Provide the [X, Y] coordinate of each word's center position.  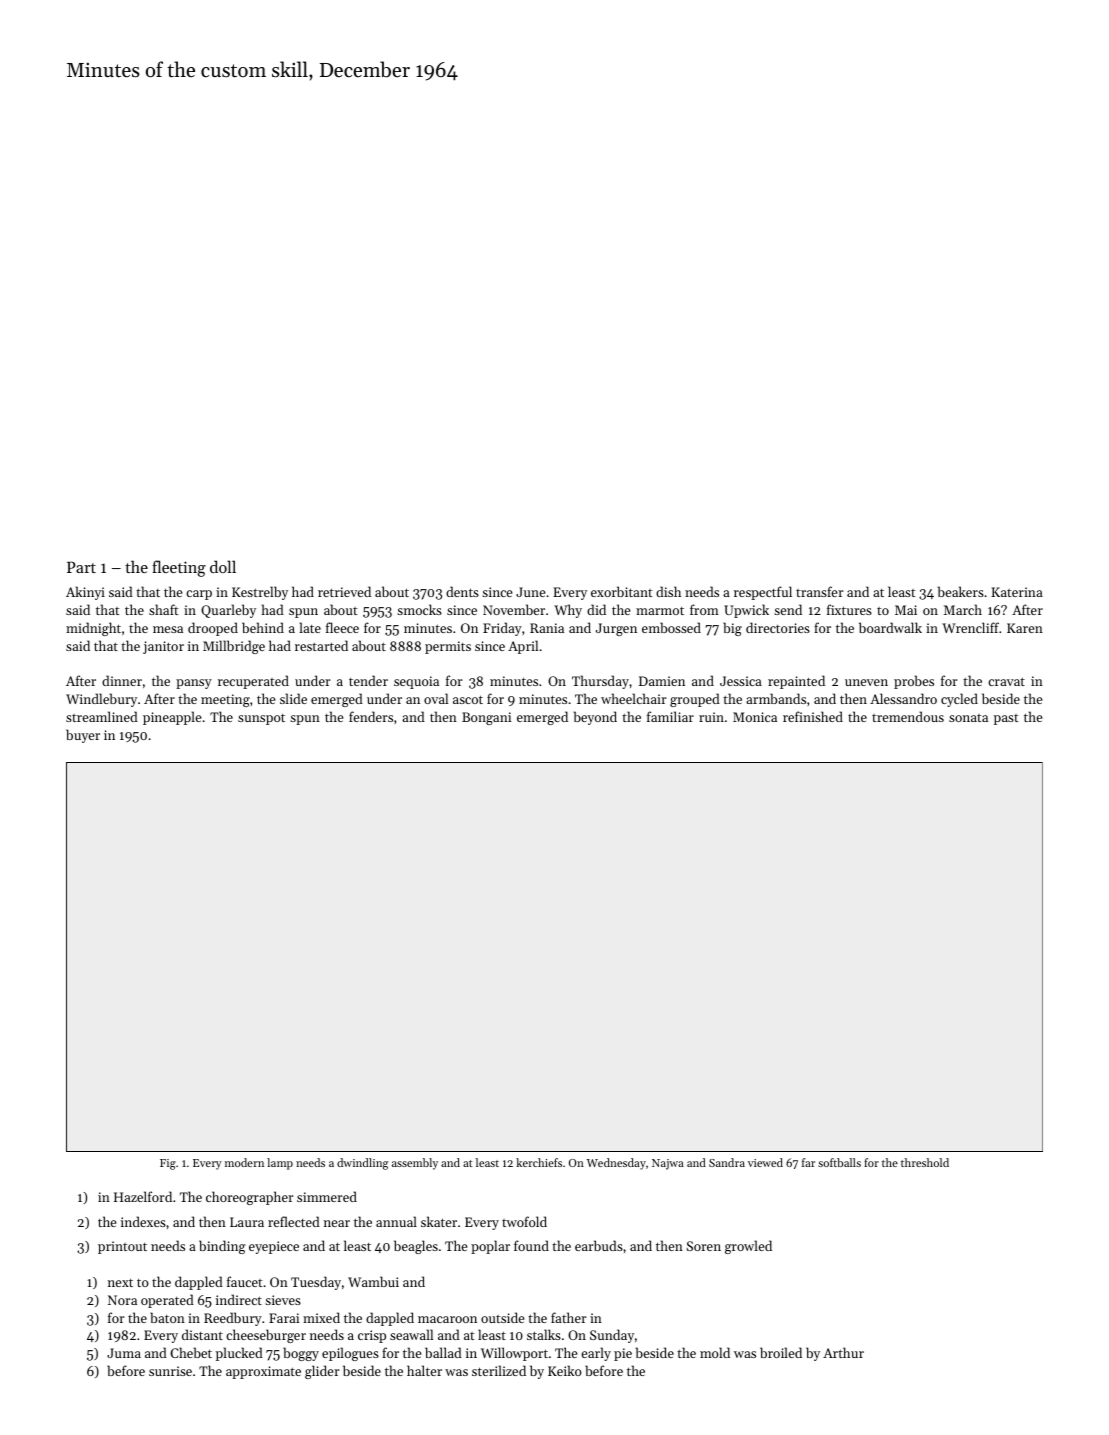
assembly [415, 1164]
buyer [83, 736]
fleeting [179, 568]
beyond [595, 718]
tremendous [908, 716]
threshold [925, 1162]
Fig [168, 1164]
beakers [961, 591]
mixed [321, 1317]
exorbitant [622, 591]
